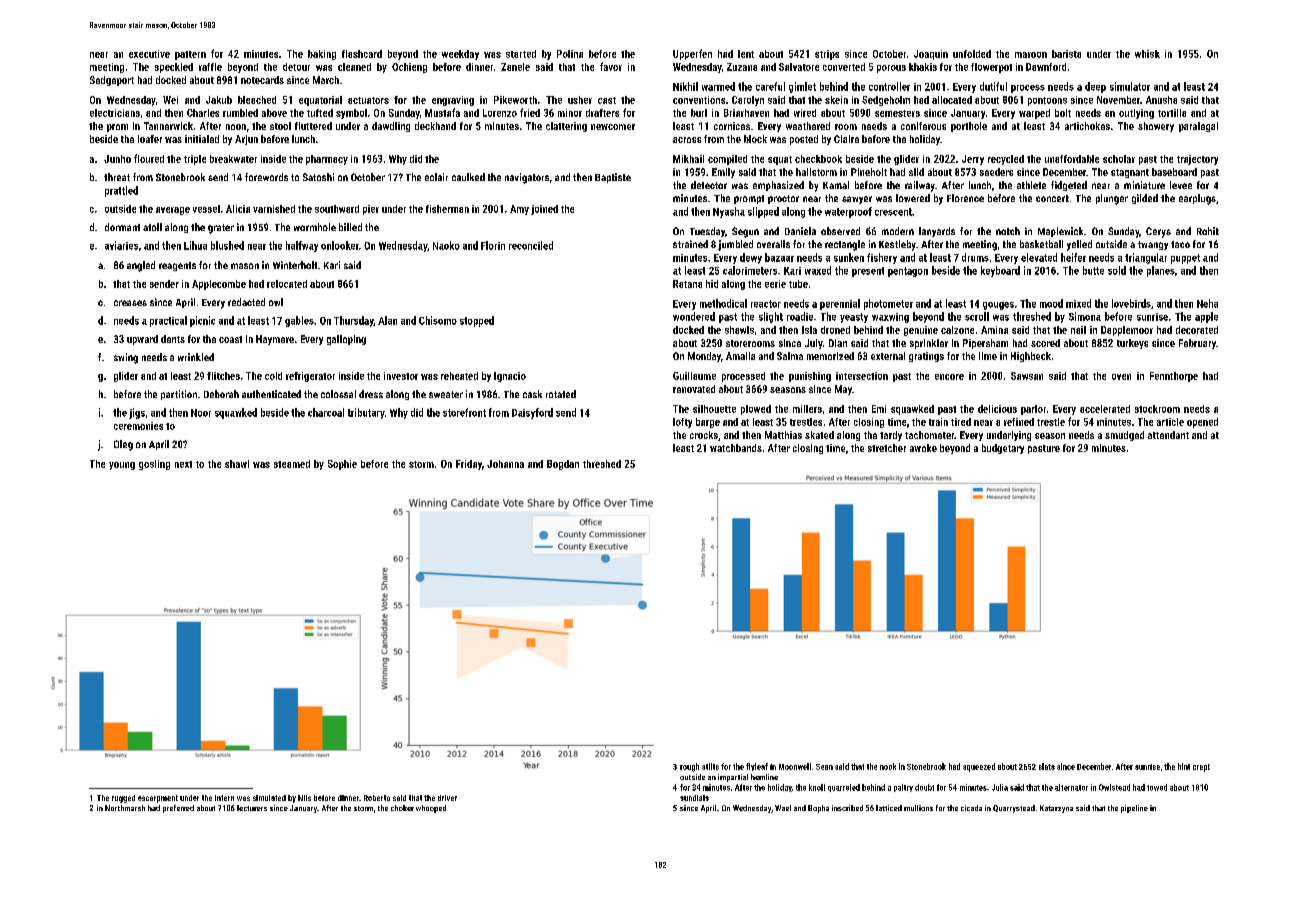 This page has height=924, width=1308. Describe the element at coordinates (973, 160) in the page. I see `Jerry` at that location.
